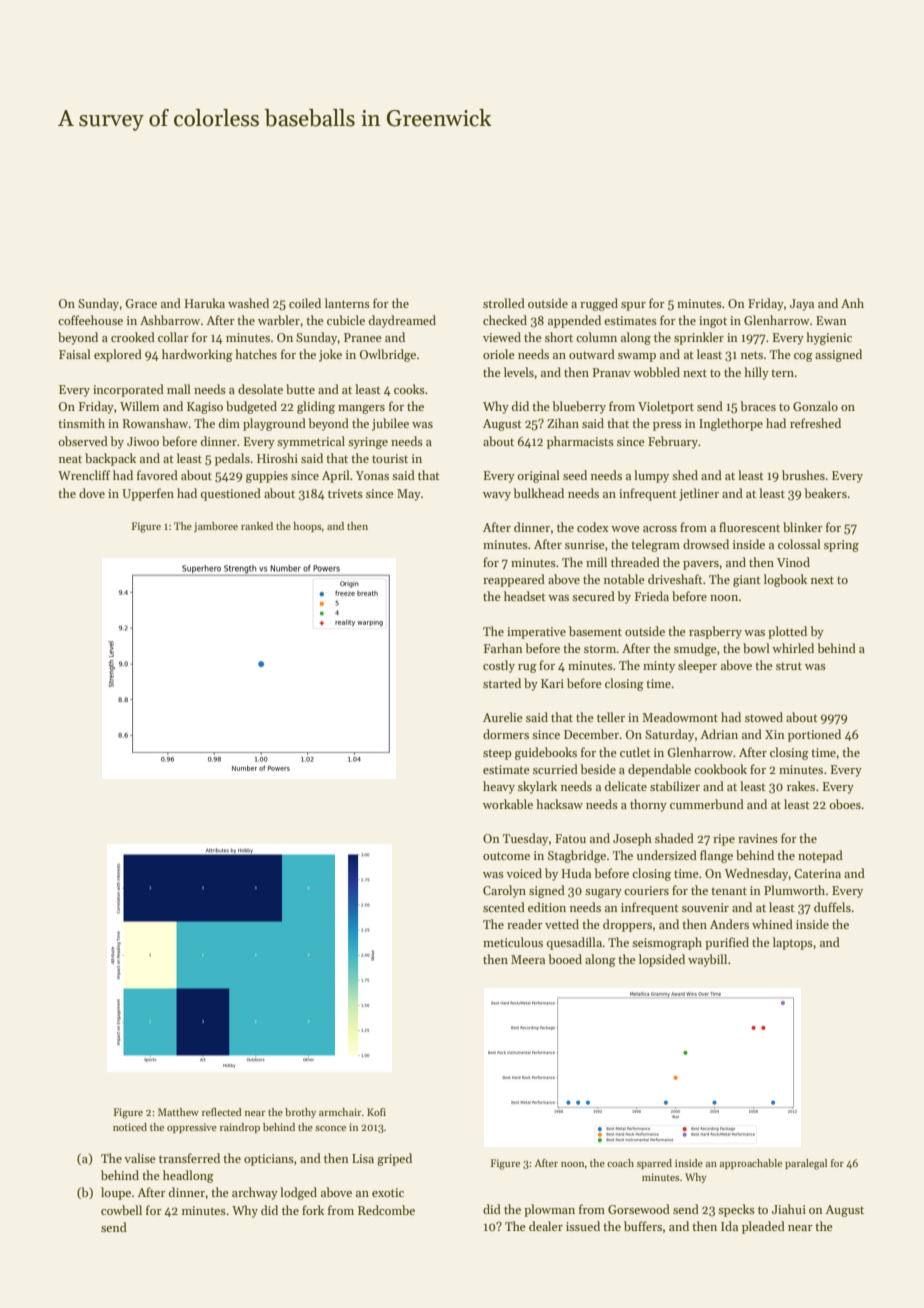 Image resolution: width=924 pixels, height=1308 pixels. Describe the element at coordinates (504, 891) in the screenshot. I see `Carolyn` at that location.
